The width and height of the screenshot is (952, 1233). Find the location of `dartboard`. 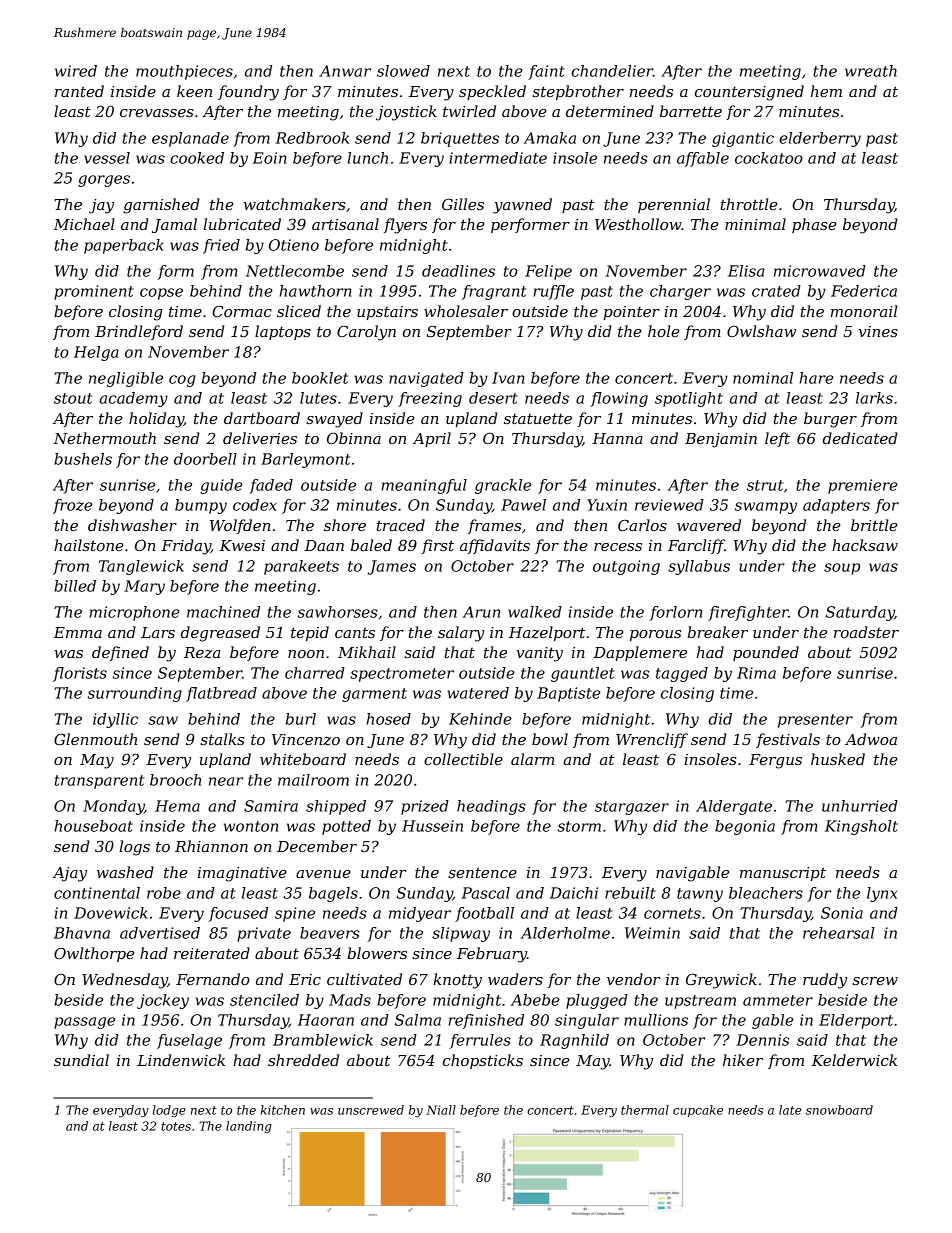

dartboard is located at coordinates (262, 418).
